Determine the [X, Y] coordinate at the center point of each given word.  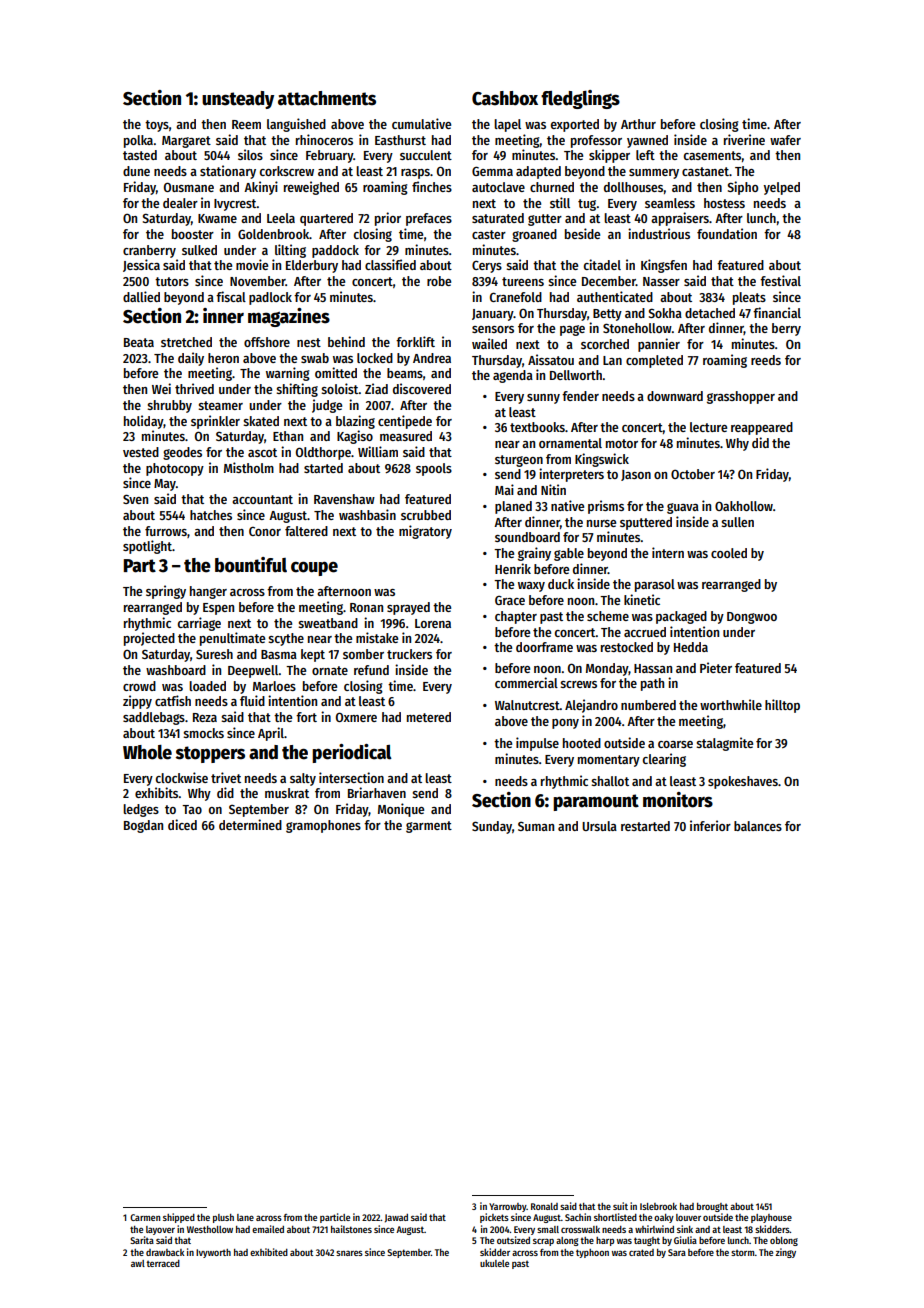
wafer [785, 140]
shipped [179, 1218]
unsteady [238, 100]
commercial [526, 682]
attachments [327, 98]
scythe [286, 639]
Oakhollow [744, 506]
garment [429, 827]
